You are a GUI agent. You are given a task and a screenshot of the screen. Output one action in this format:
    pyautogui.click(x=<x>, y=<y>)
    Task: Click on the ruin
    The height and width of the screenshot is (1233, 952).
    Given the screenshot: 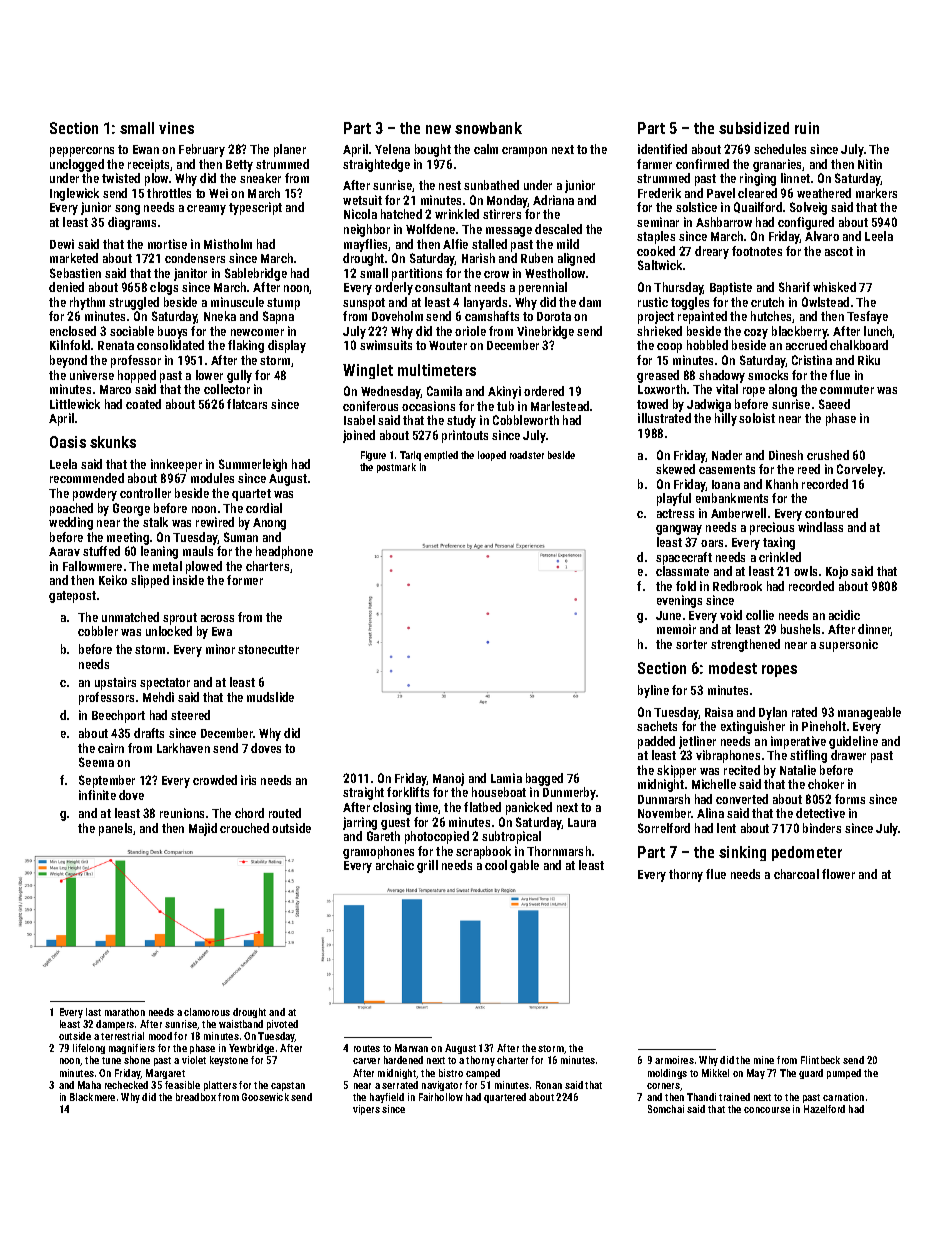 What is the action you would take?
    pyautogui.click(x=807, y=128)
